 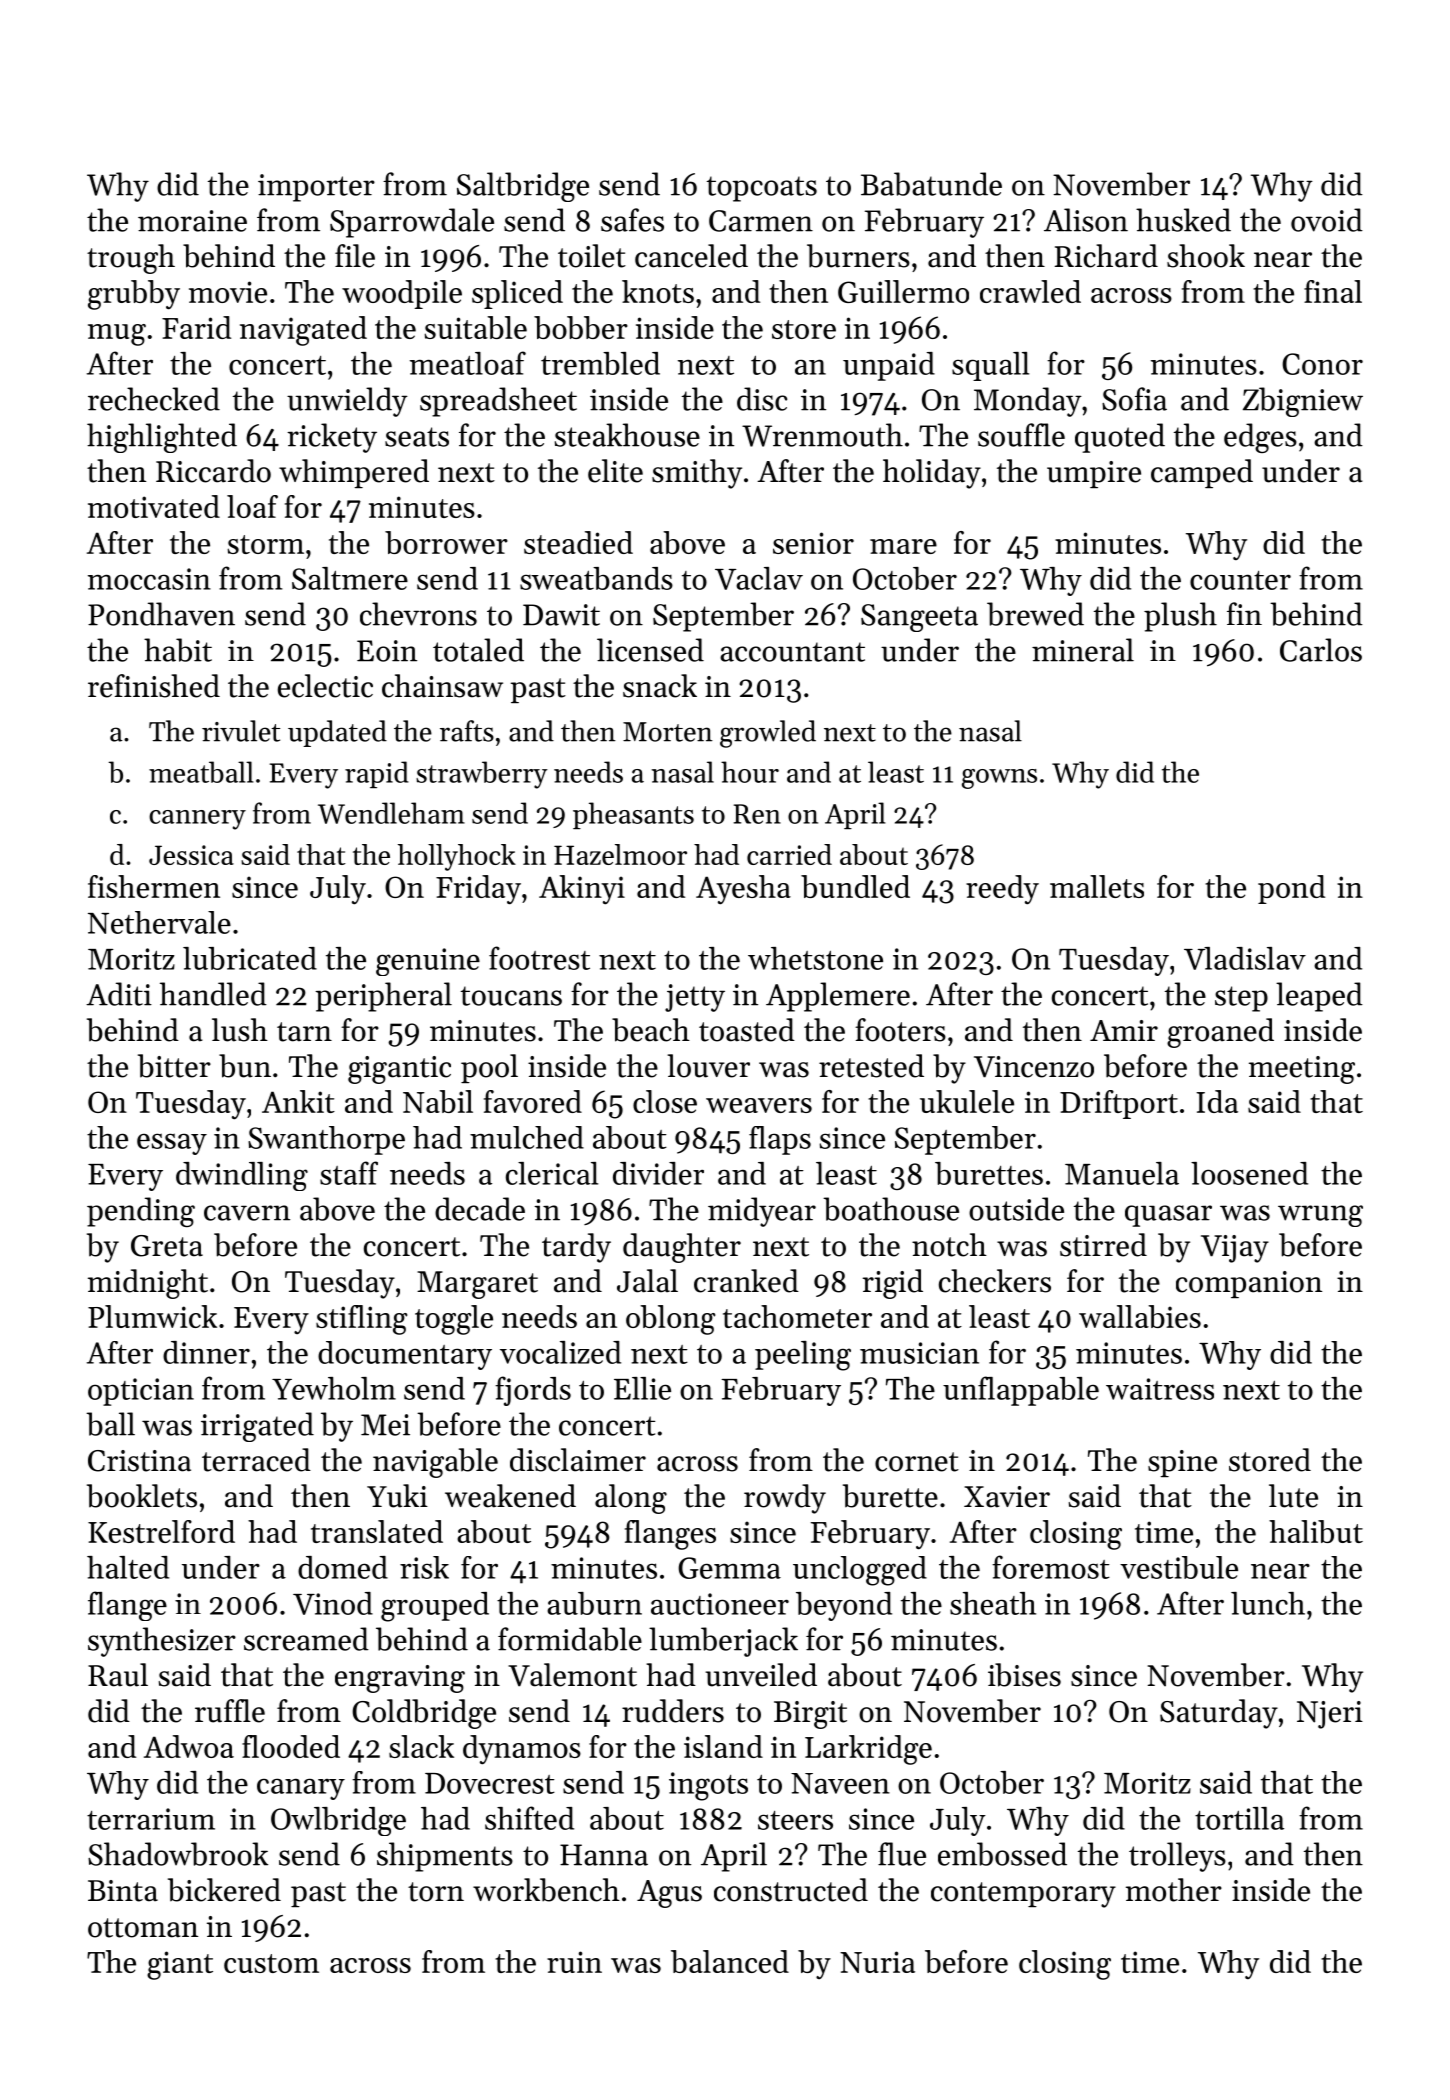 I want to click on Vijay, so click(x=1235, y=1249).
